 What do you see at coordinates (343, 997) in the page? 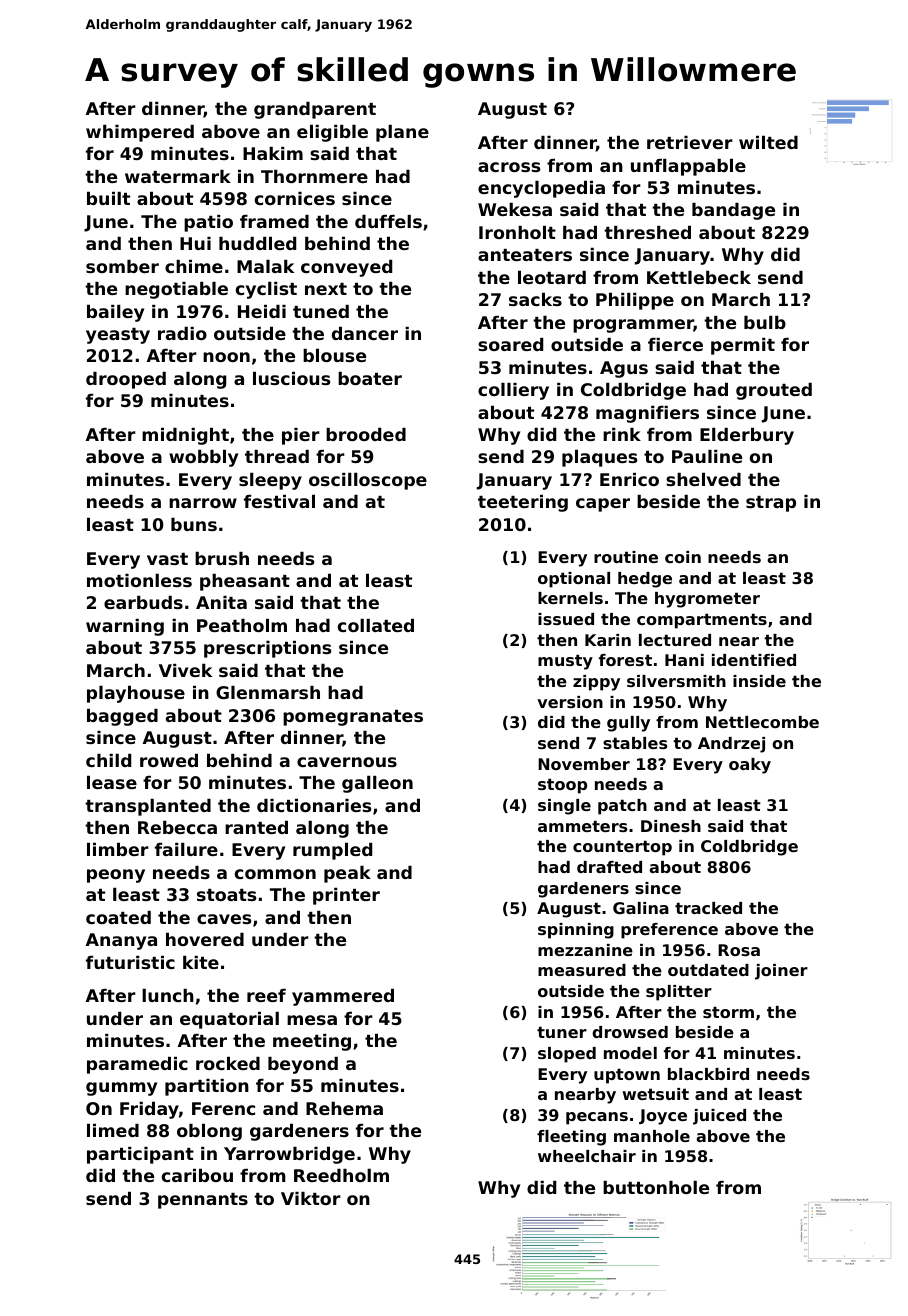
I see `yammered` at bounding box center [343, 997].
